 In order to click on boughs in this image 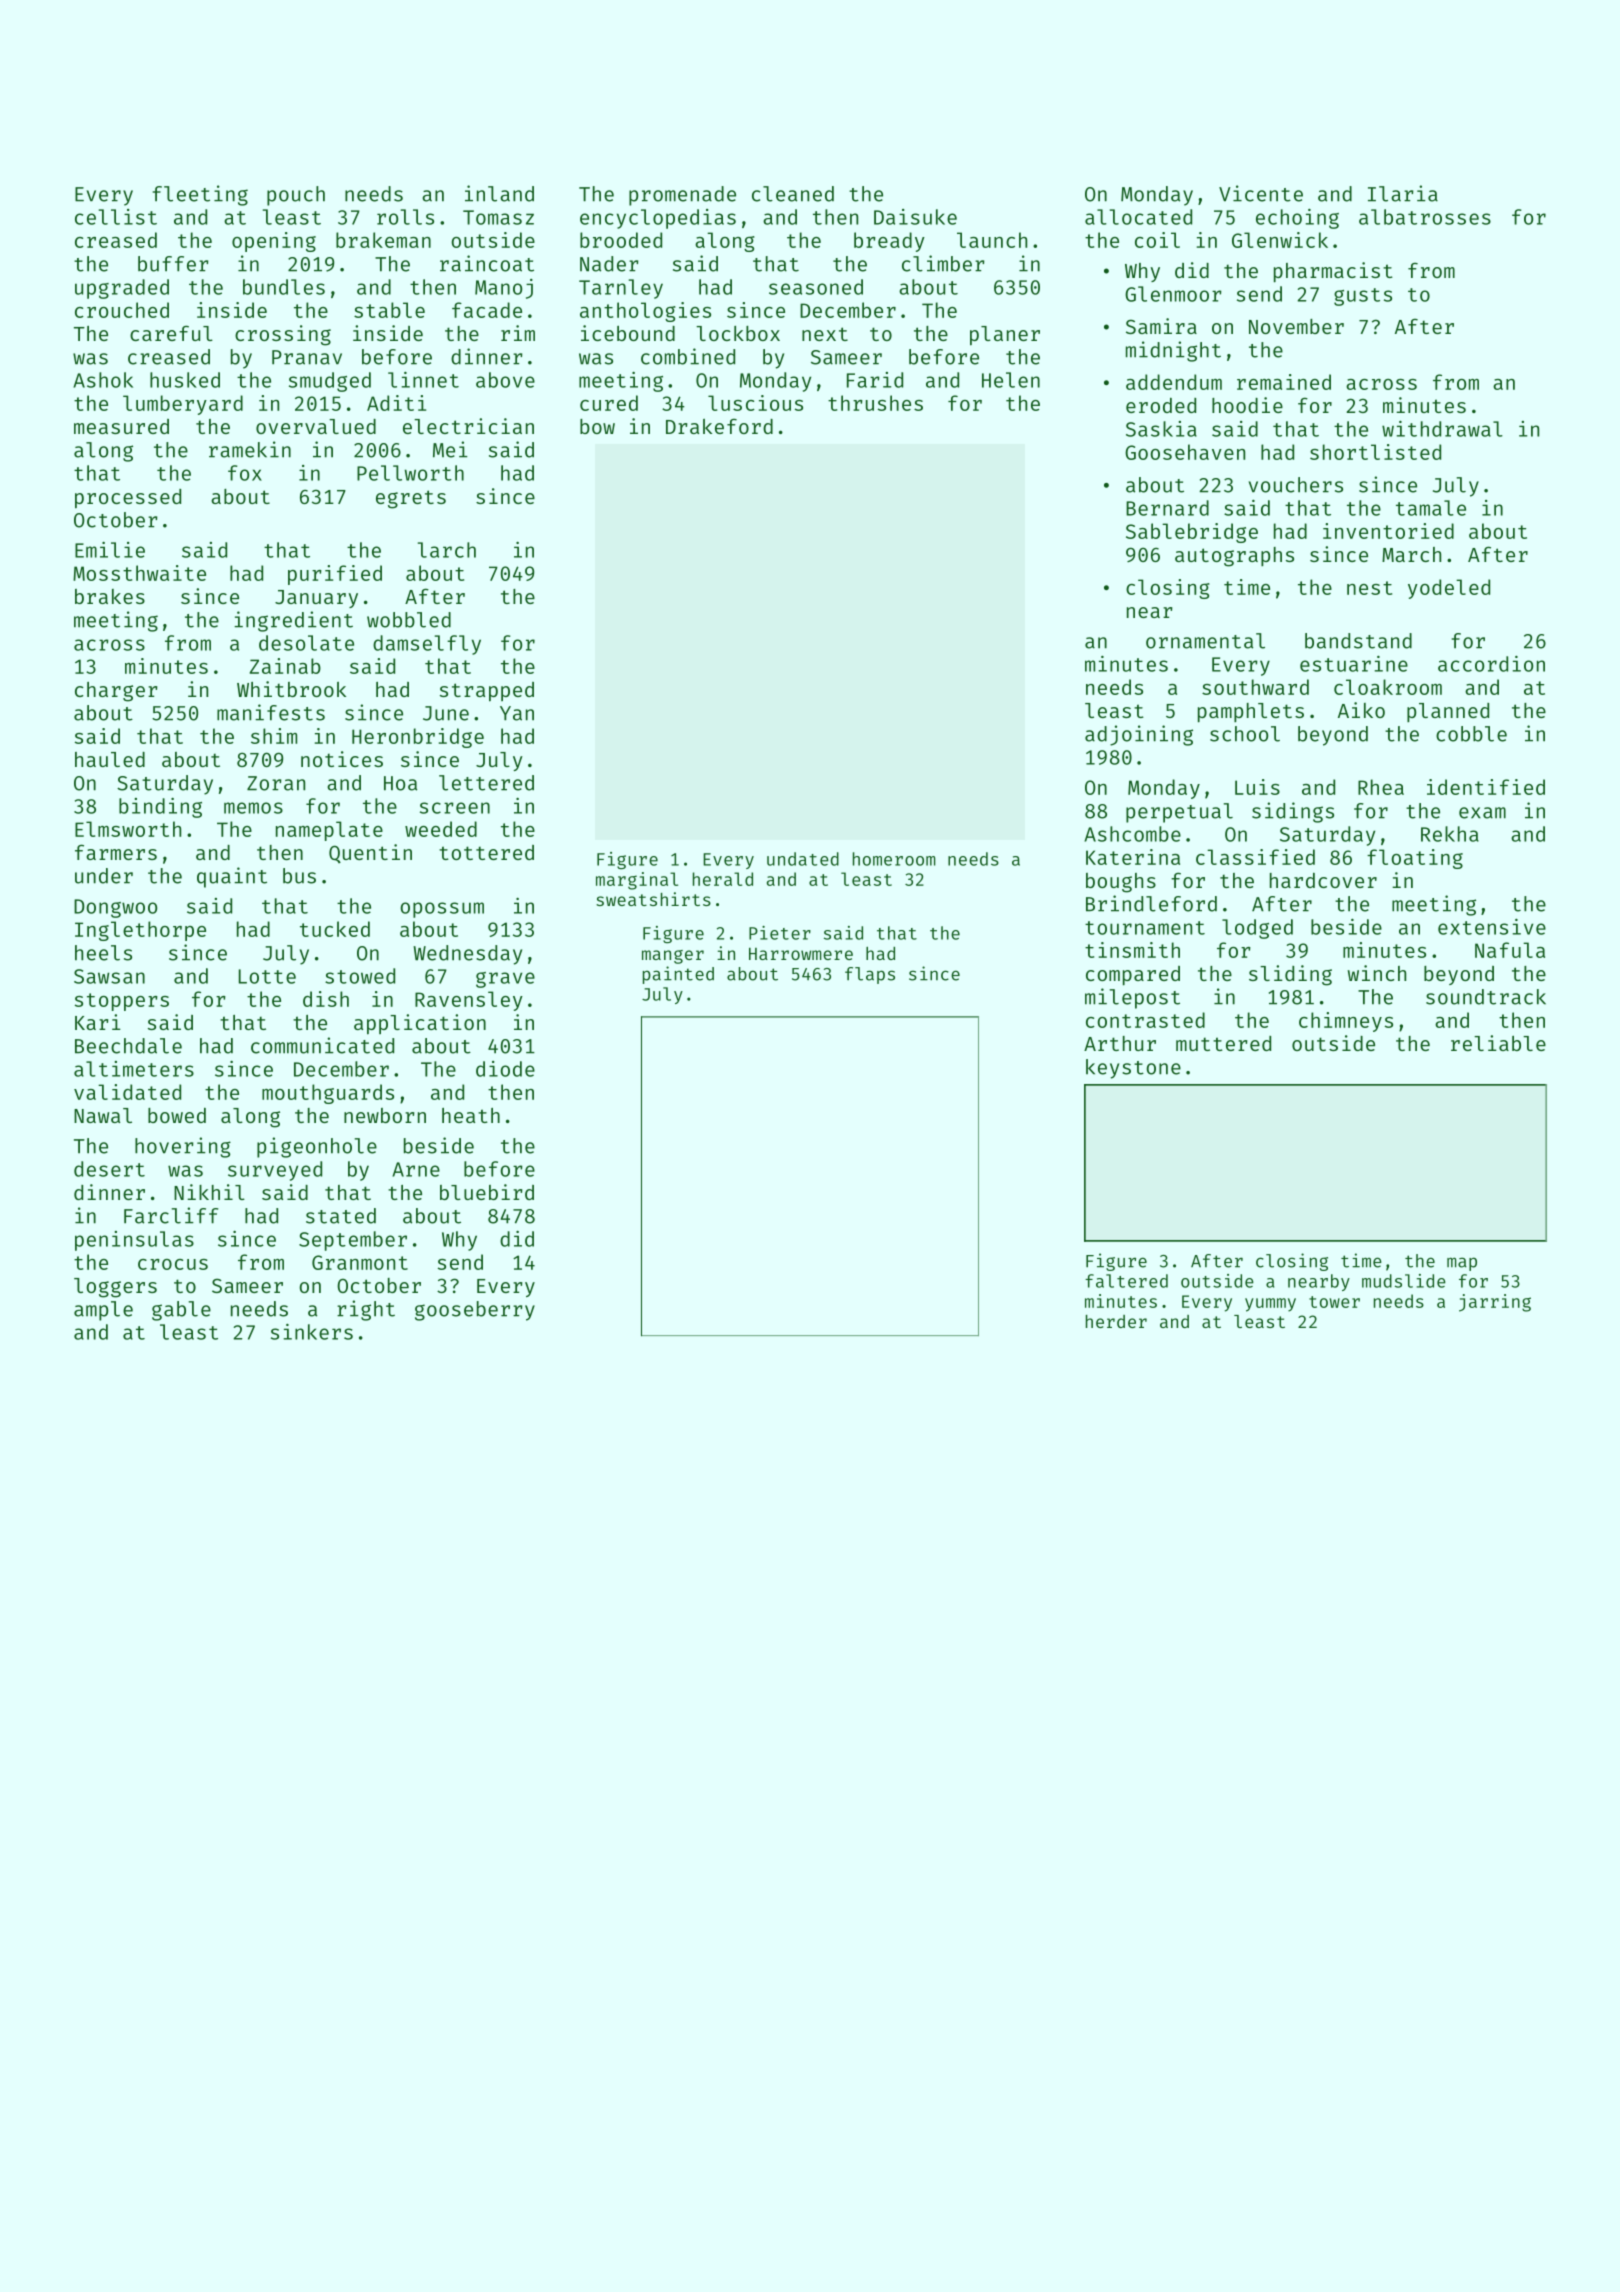, I will do `click(1121, 883)`.
